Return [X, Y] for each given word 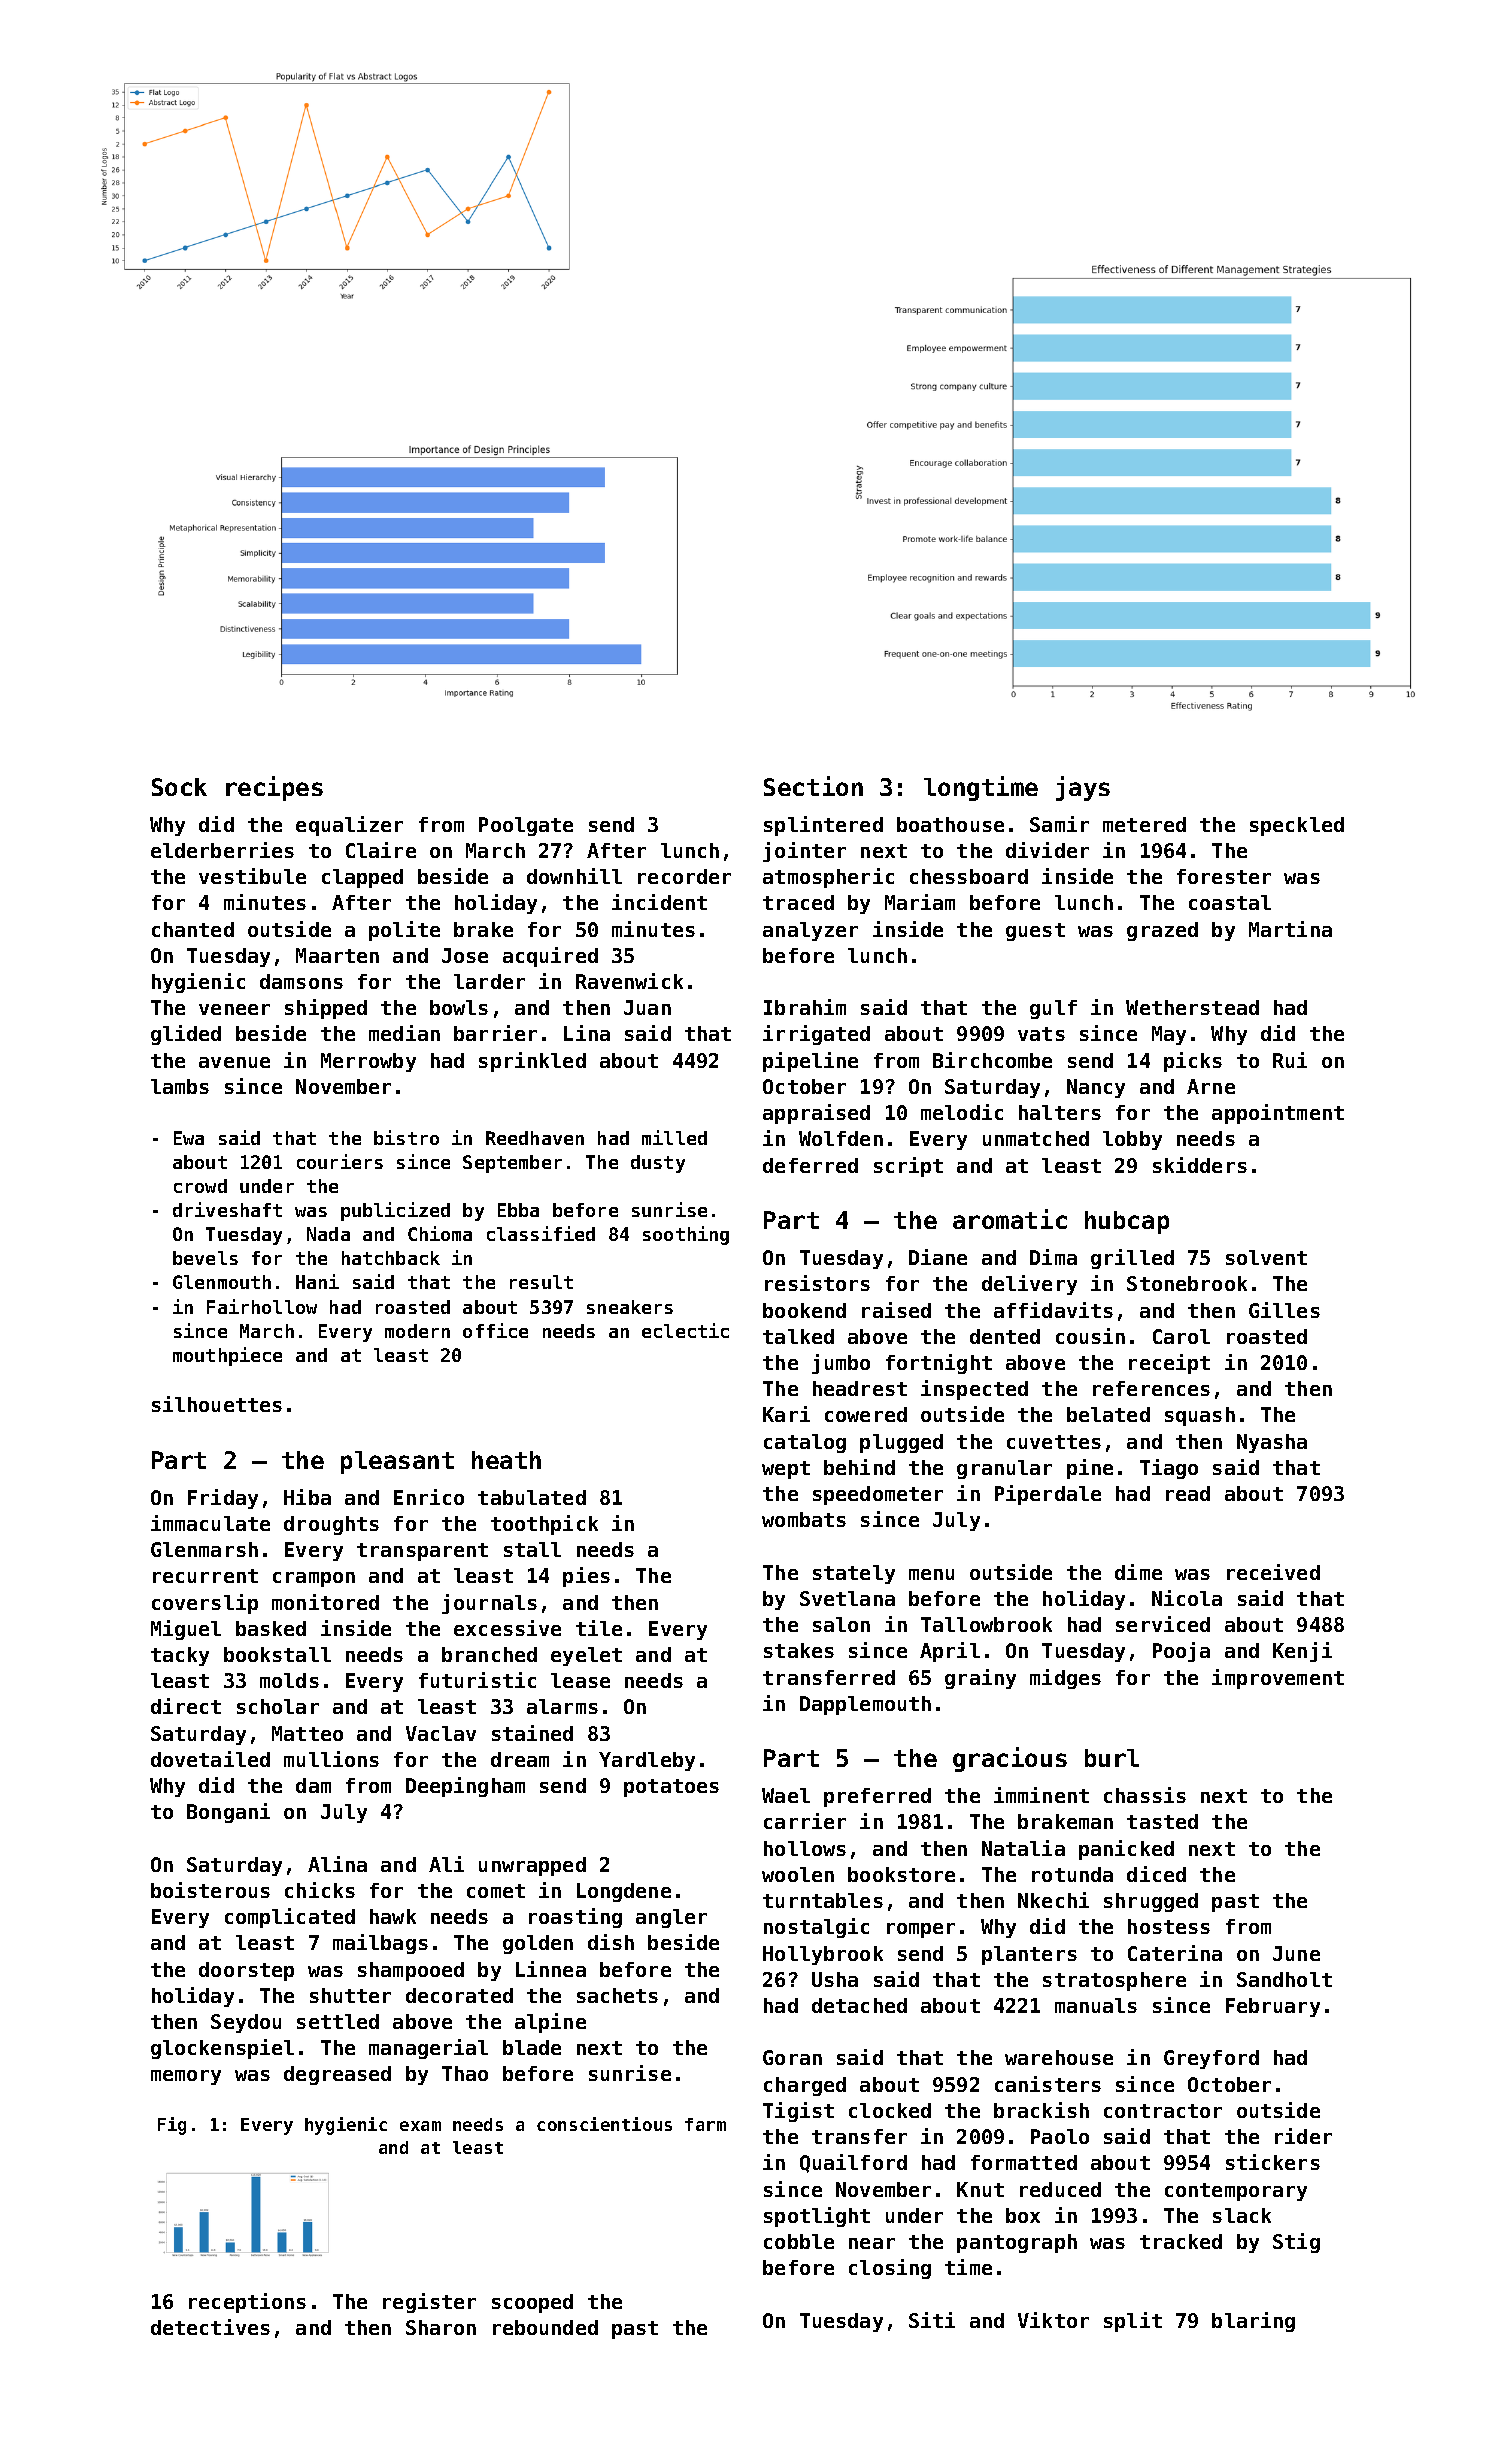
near [872, 2243]
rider [1303, 2136]
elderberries [222, 850]
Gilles [1284, 1310]
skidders [1200, 1165]
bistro [406, 1137]
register [429, 2303]
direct [186, 1706]
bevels [205, 1258]
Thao [465, 2073]
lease [580, 1680]
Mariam [920, 902]
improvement [1278, 1679]
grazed [1162, 931]
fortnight [939, 1364]
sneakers [630, 1307]
